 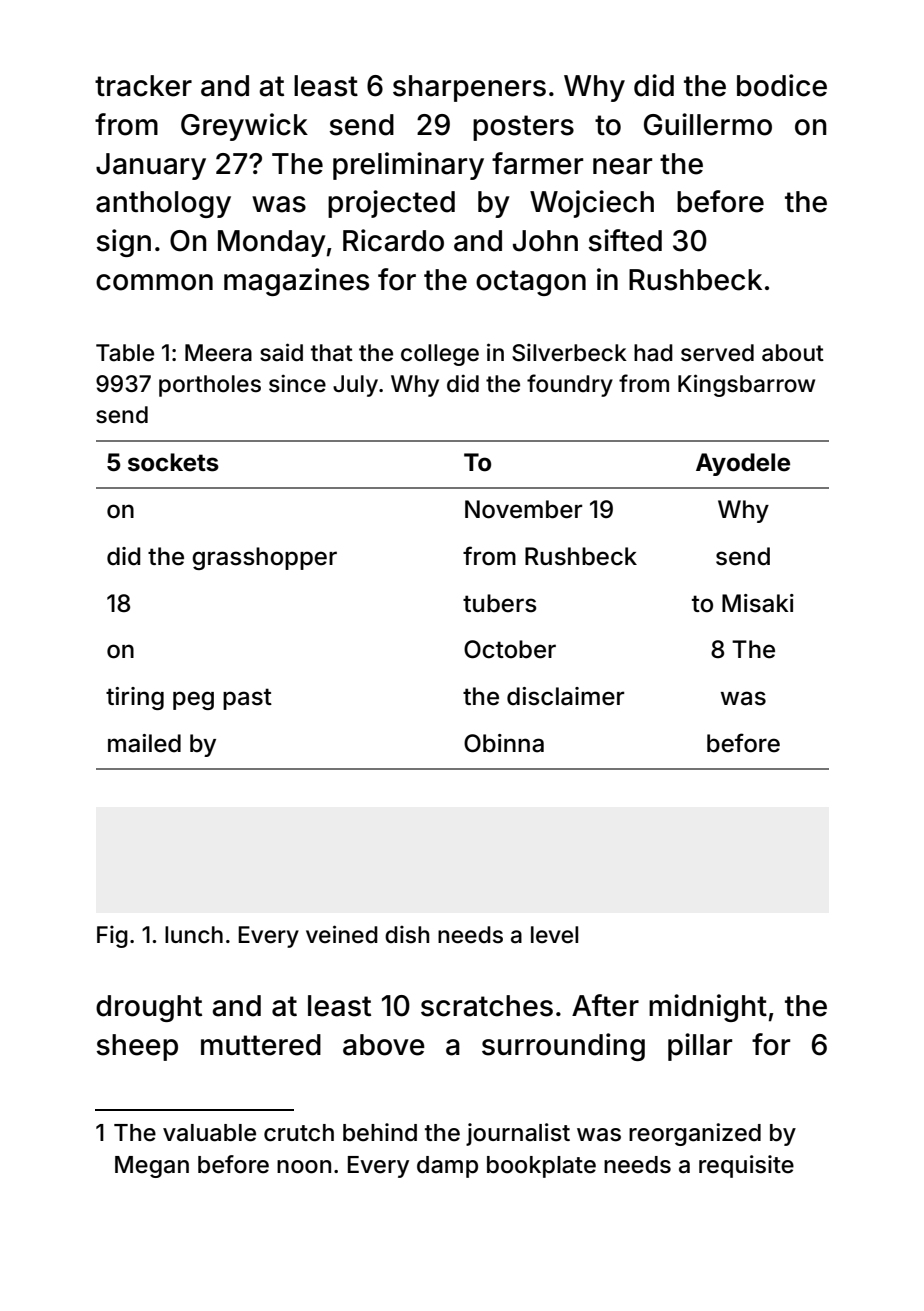 What do you see at coordinates (717, 353) in the screenshot?
I see `served` at bounding box center [717, 353].
